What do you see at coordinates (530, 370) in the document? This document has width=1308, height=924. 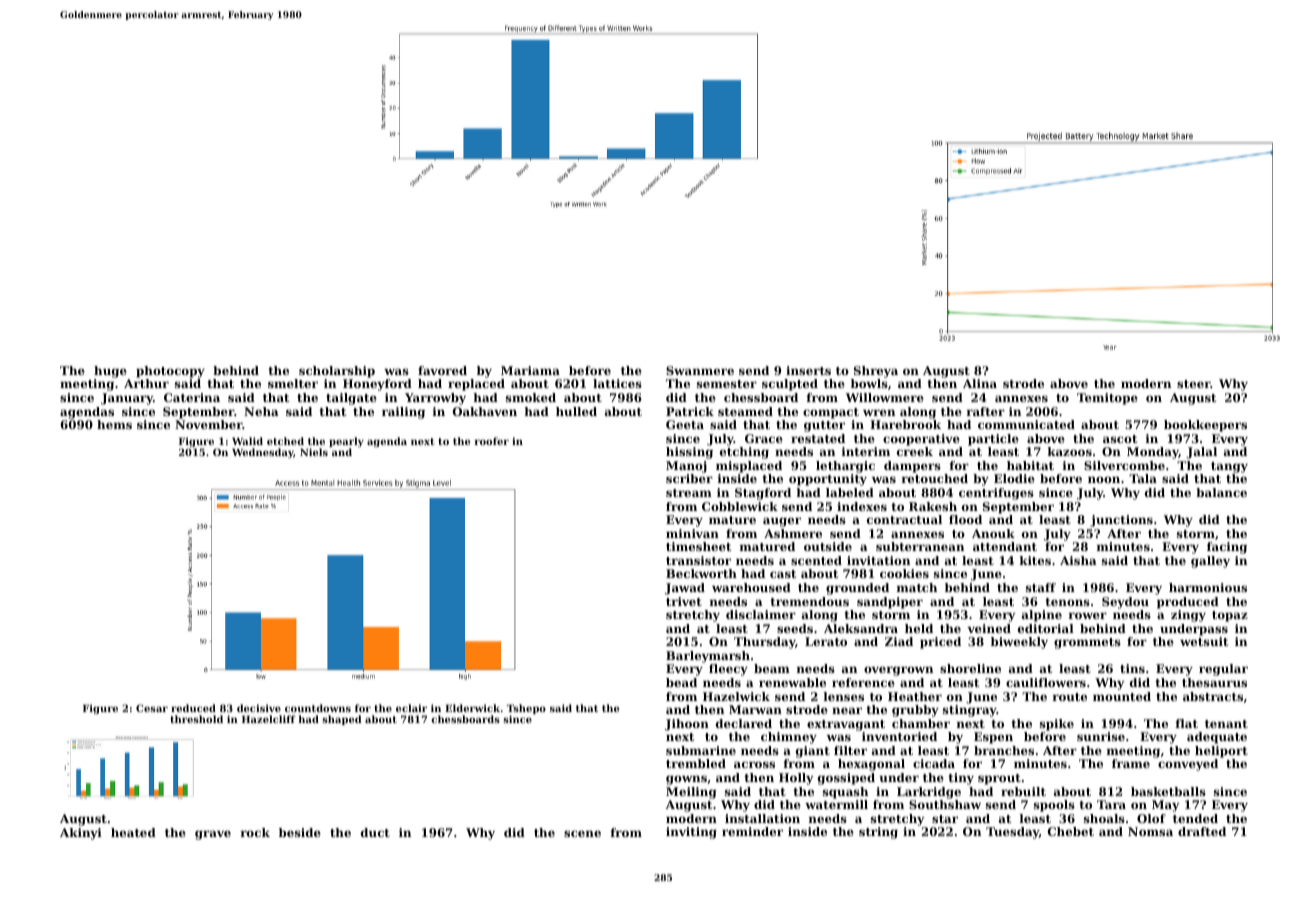 I see `Mariama` at bounding box center [530, 370].
